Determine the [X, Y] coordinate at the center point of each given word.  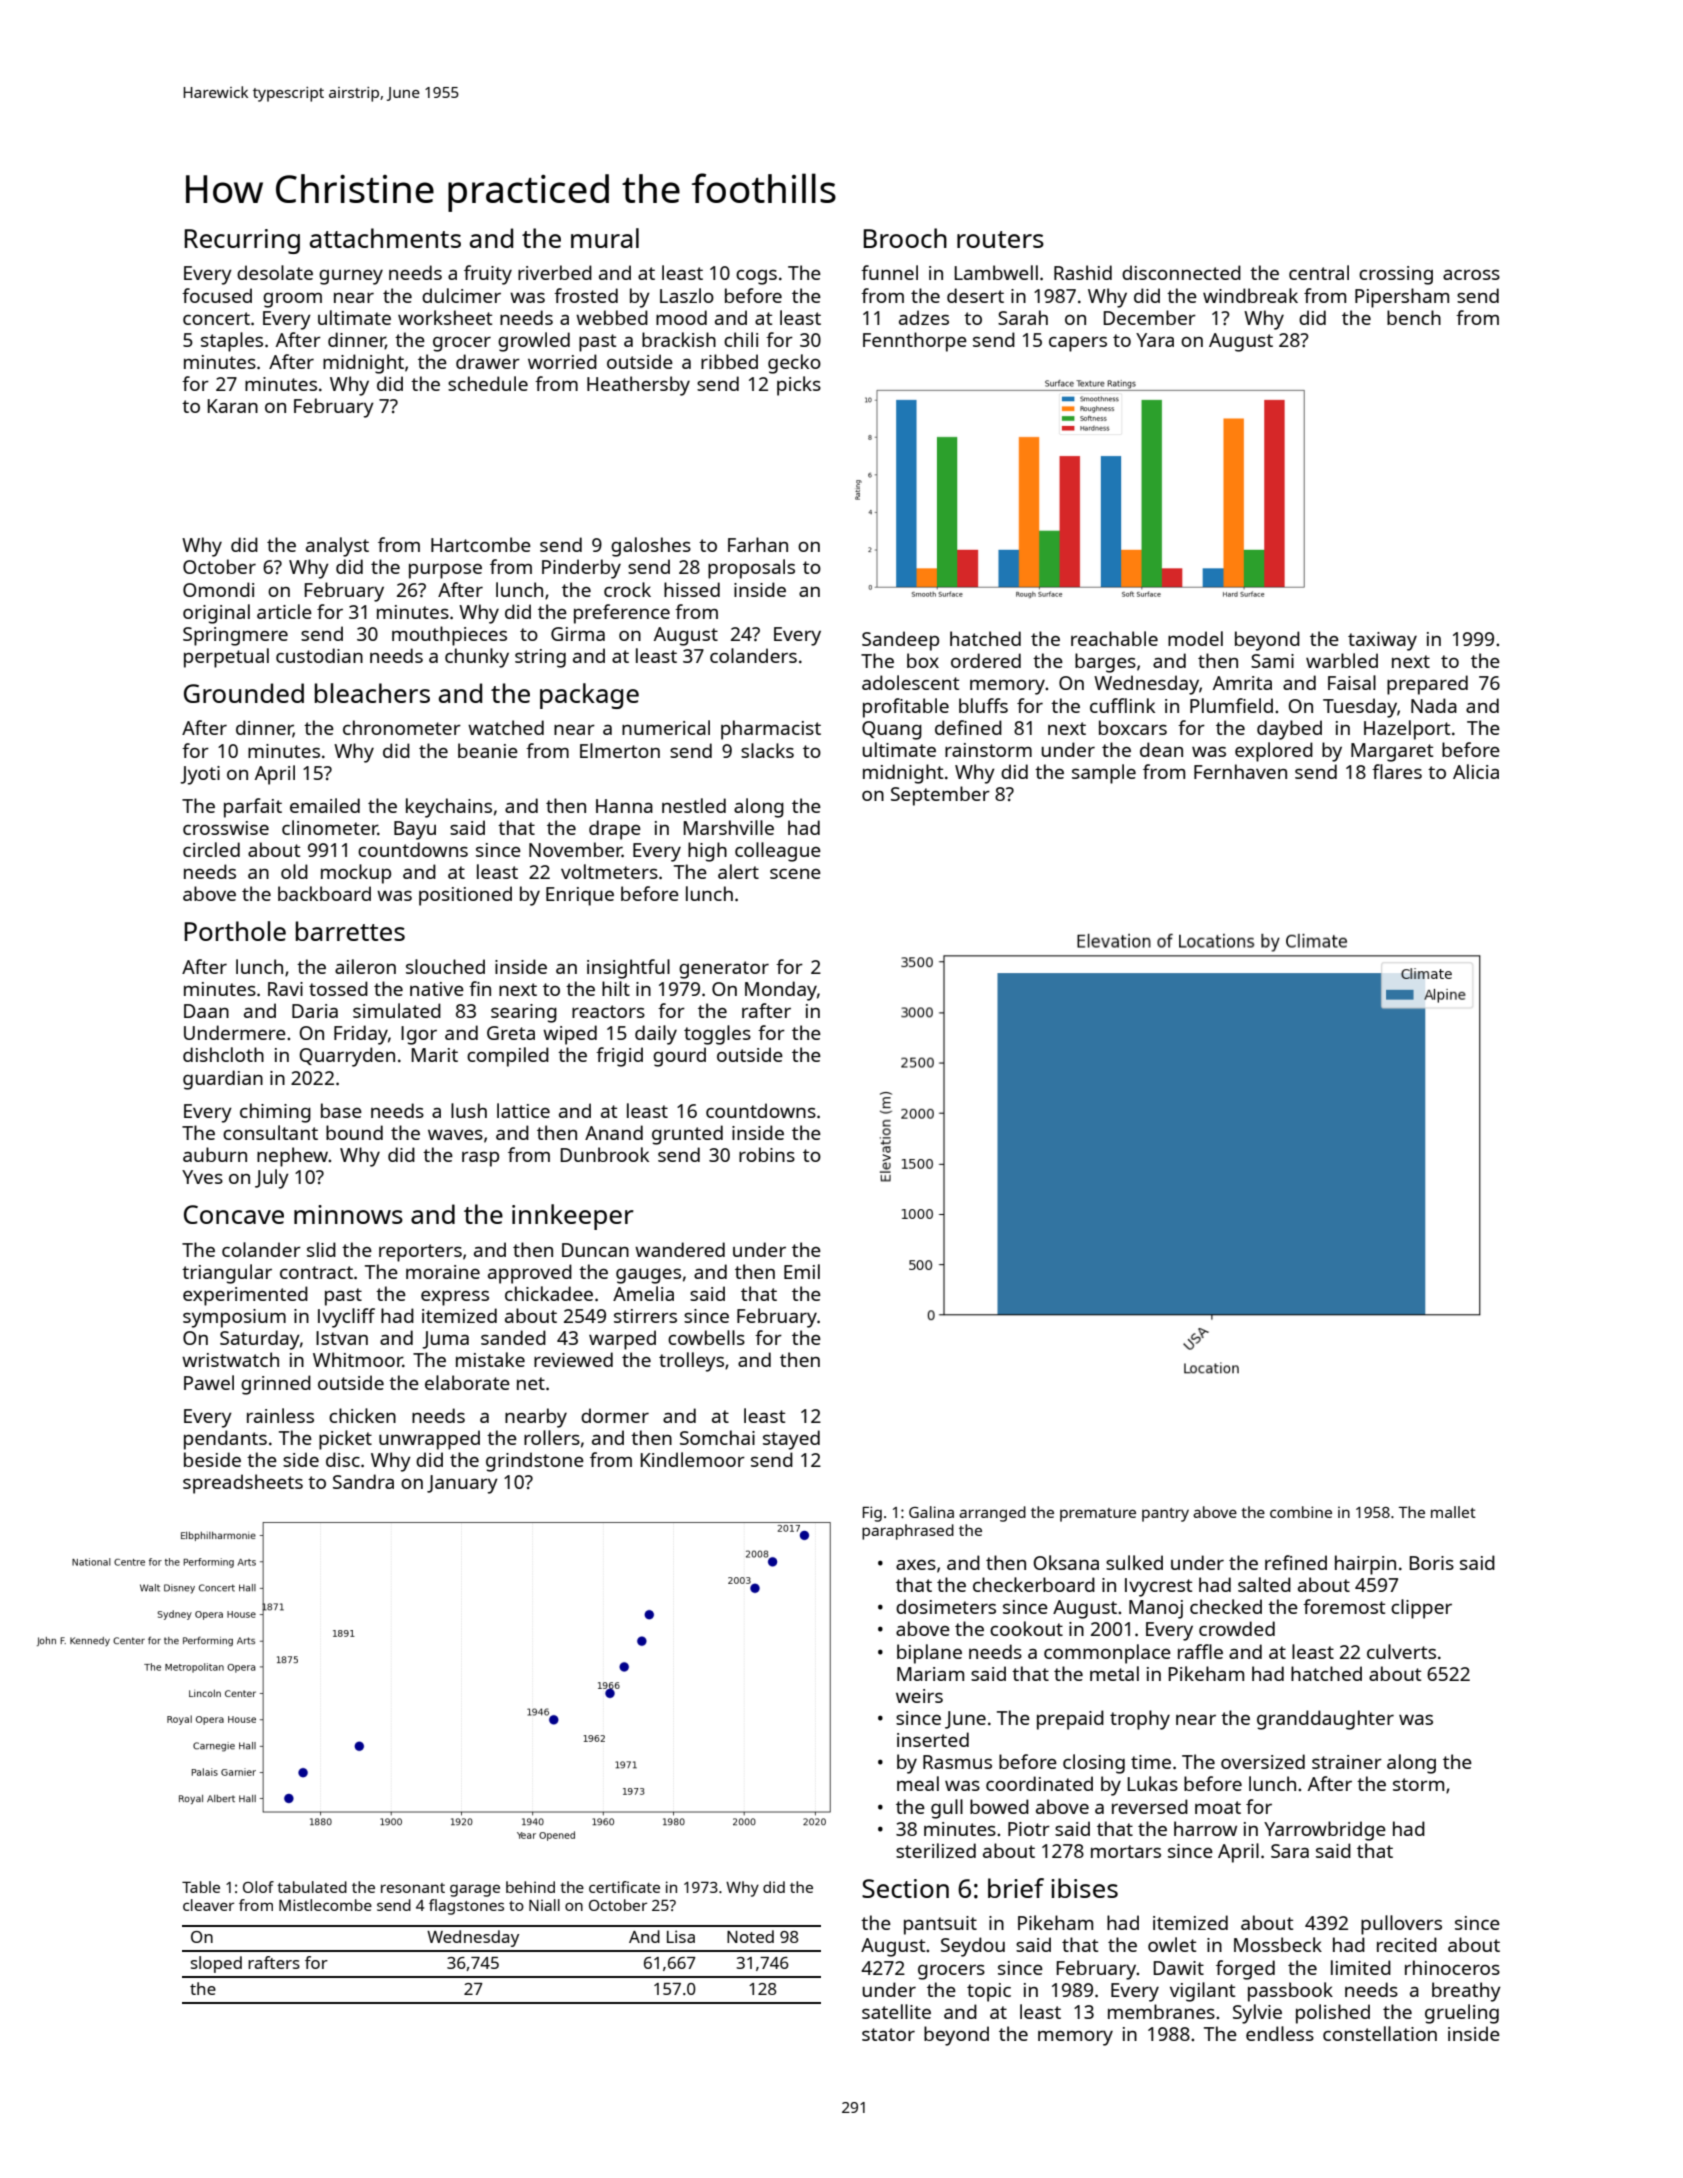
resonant [413, 1888]
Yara [1155, 340]
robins [767, 1154]
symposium [234, 1318]
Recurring [242, 241]
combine [1301, 1512]
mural [605, 238]
